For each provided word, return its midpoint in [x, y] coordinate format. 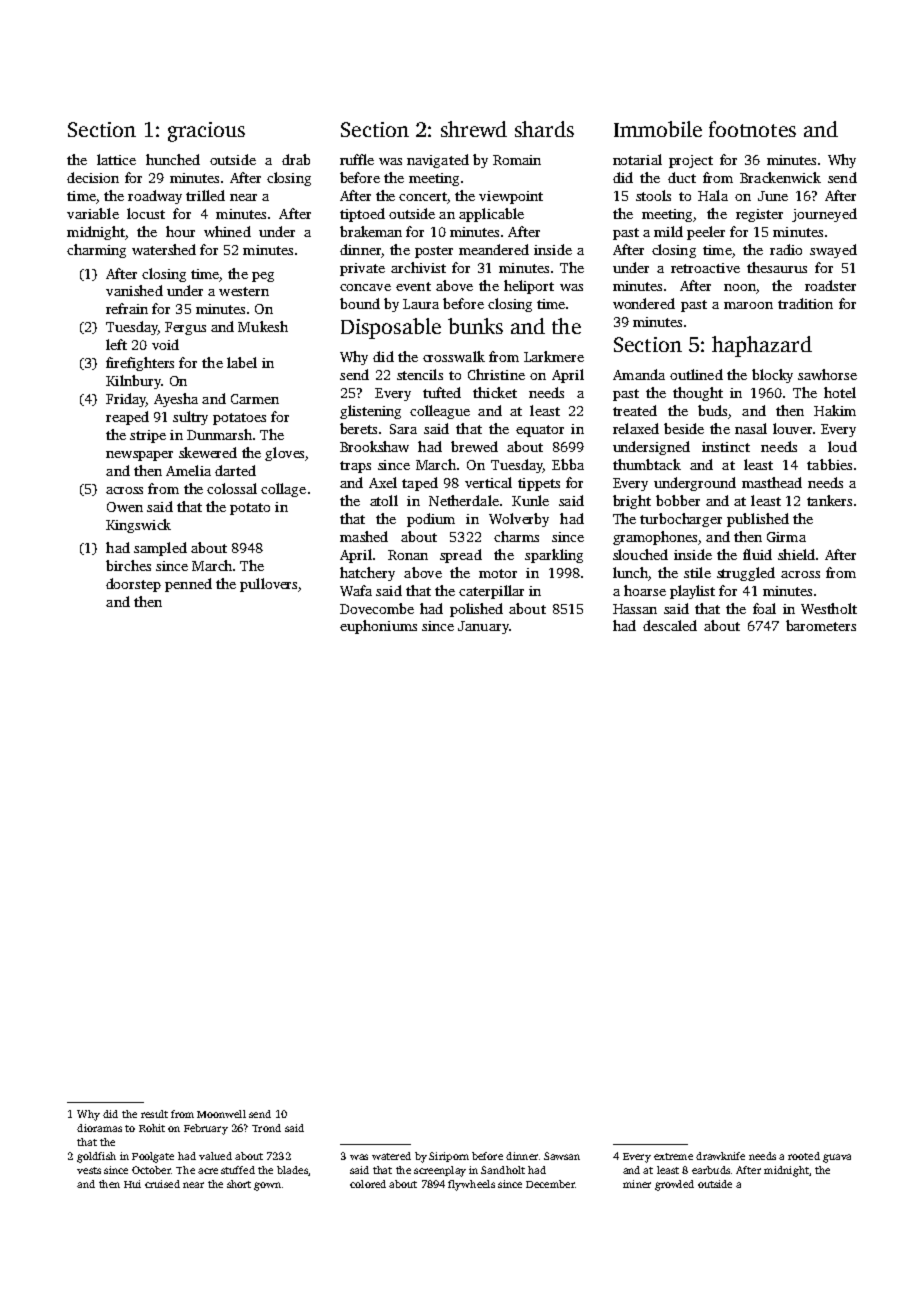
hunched [173, 159]
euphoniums [378, 627]
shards [544, 129]
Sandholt [503, 1170]
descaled [670, 625]
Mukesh [263, 326]
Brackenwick [780, 177]
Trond [266, 1128]
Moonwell [221, 1114]
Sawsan [562, 1156]
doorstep [133, 585]
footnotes [752, 129]
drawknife [720, 1156]
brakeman [371, 231]
